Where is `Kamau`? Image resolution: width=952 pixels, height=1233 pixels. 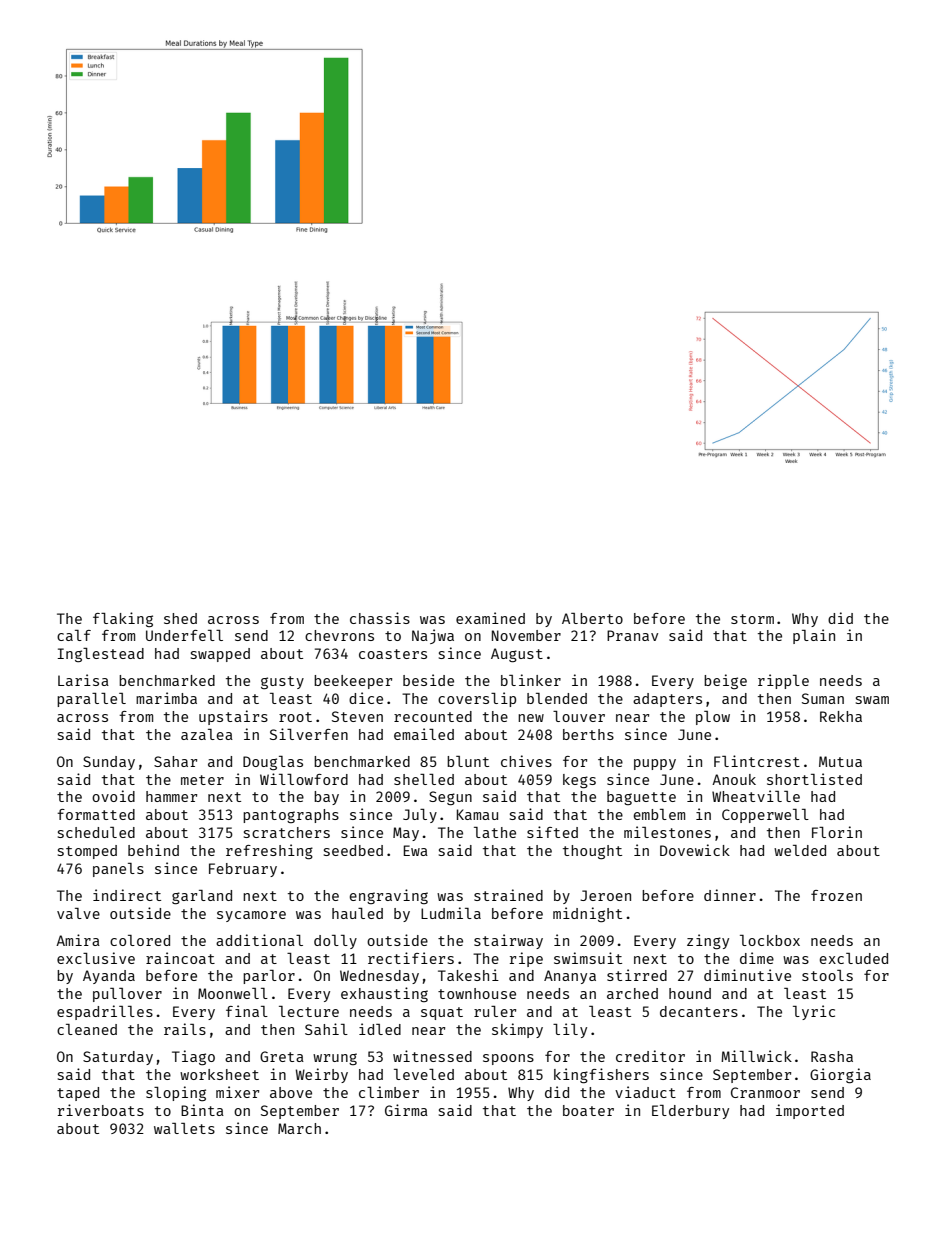
Kamau is located at coordinates (477, 814).
